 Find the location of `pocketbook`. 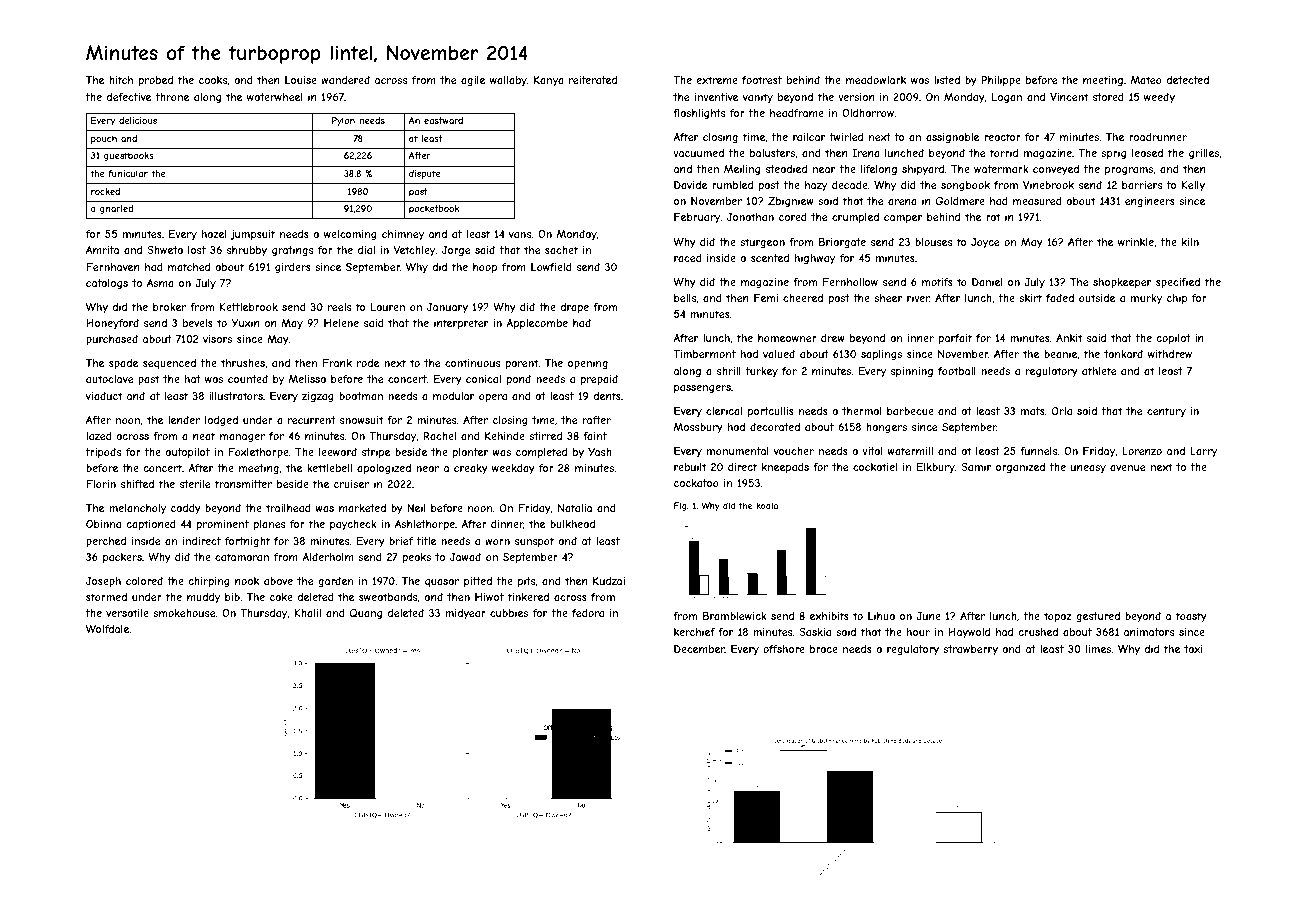

pocketbook is located at coordinates (434, 209).
